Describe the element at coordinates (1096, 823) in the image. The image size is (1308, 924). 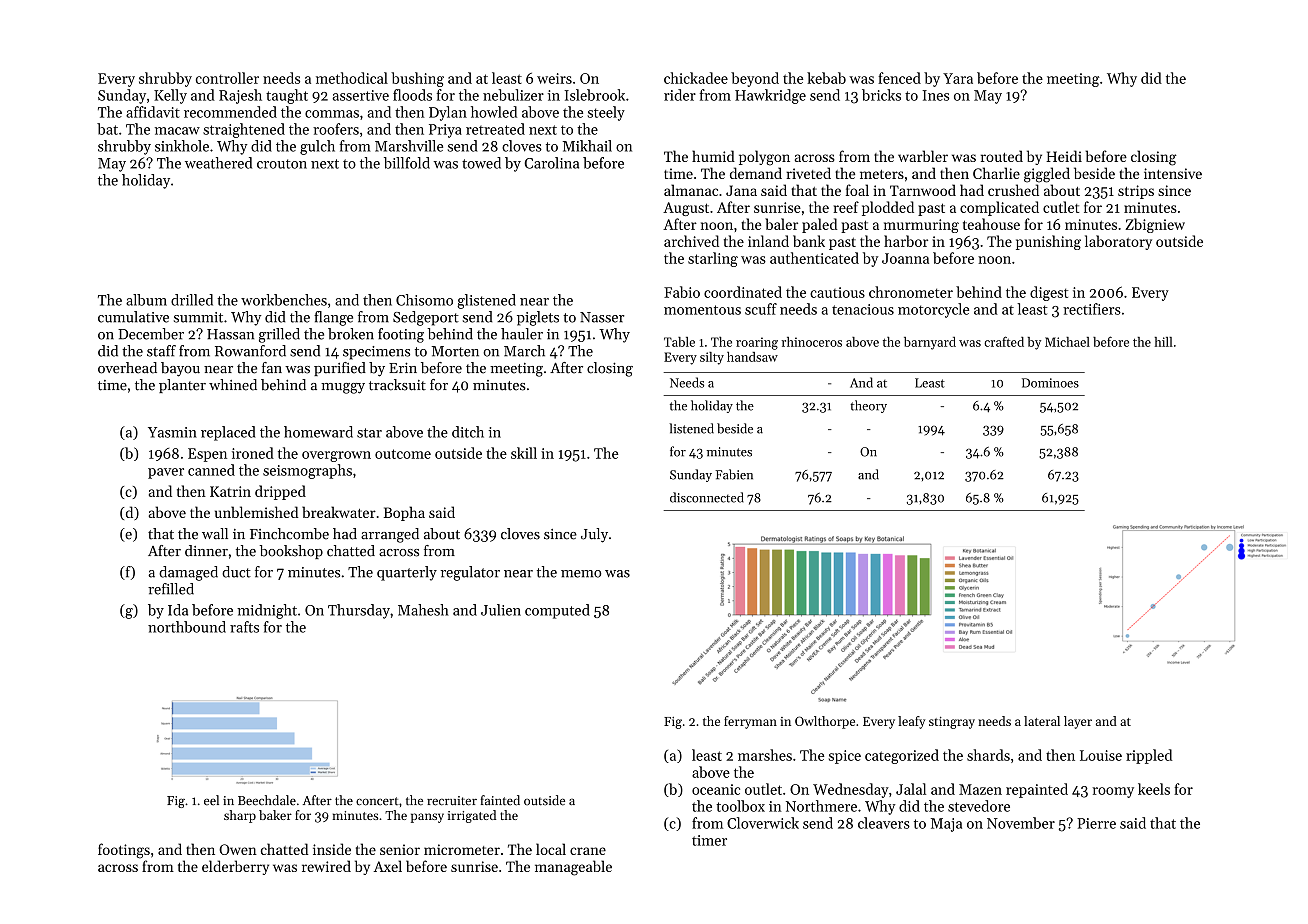
I see `Pierre` at that location.
